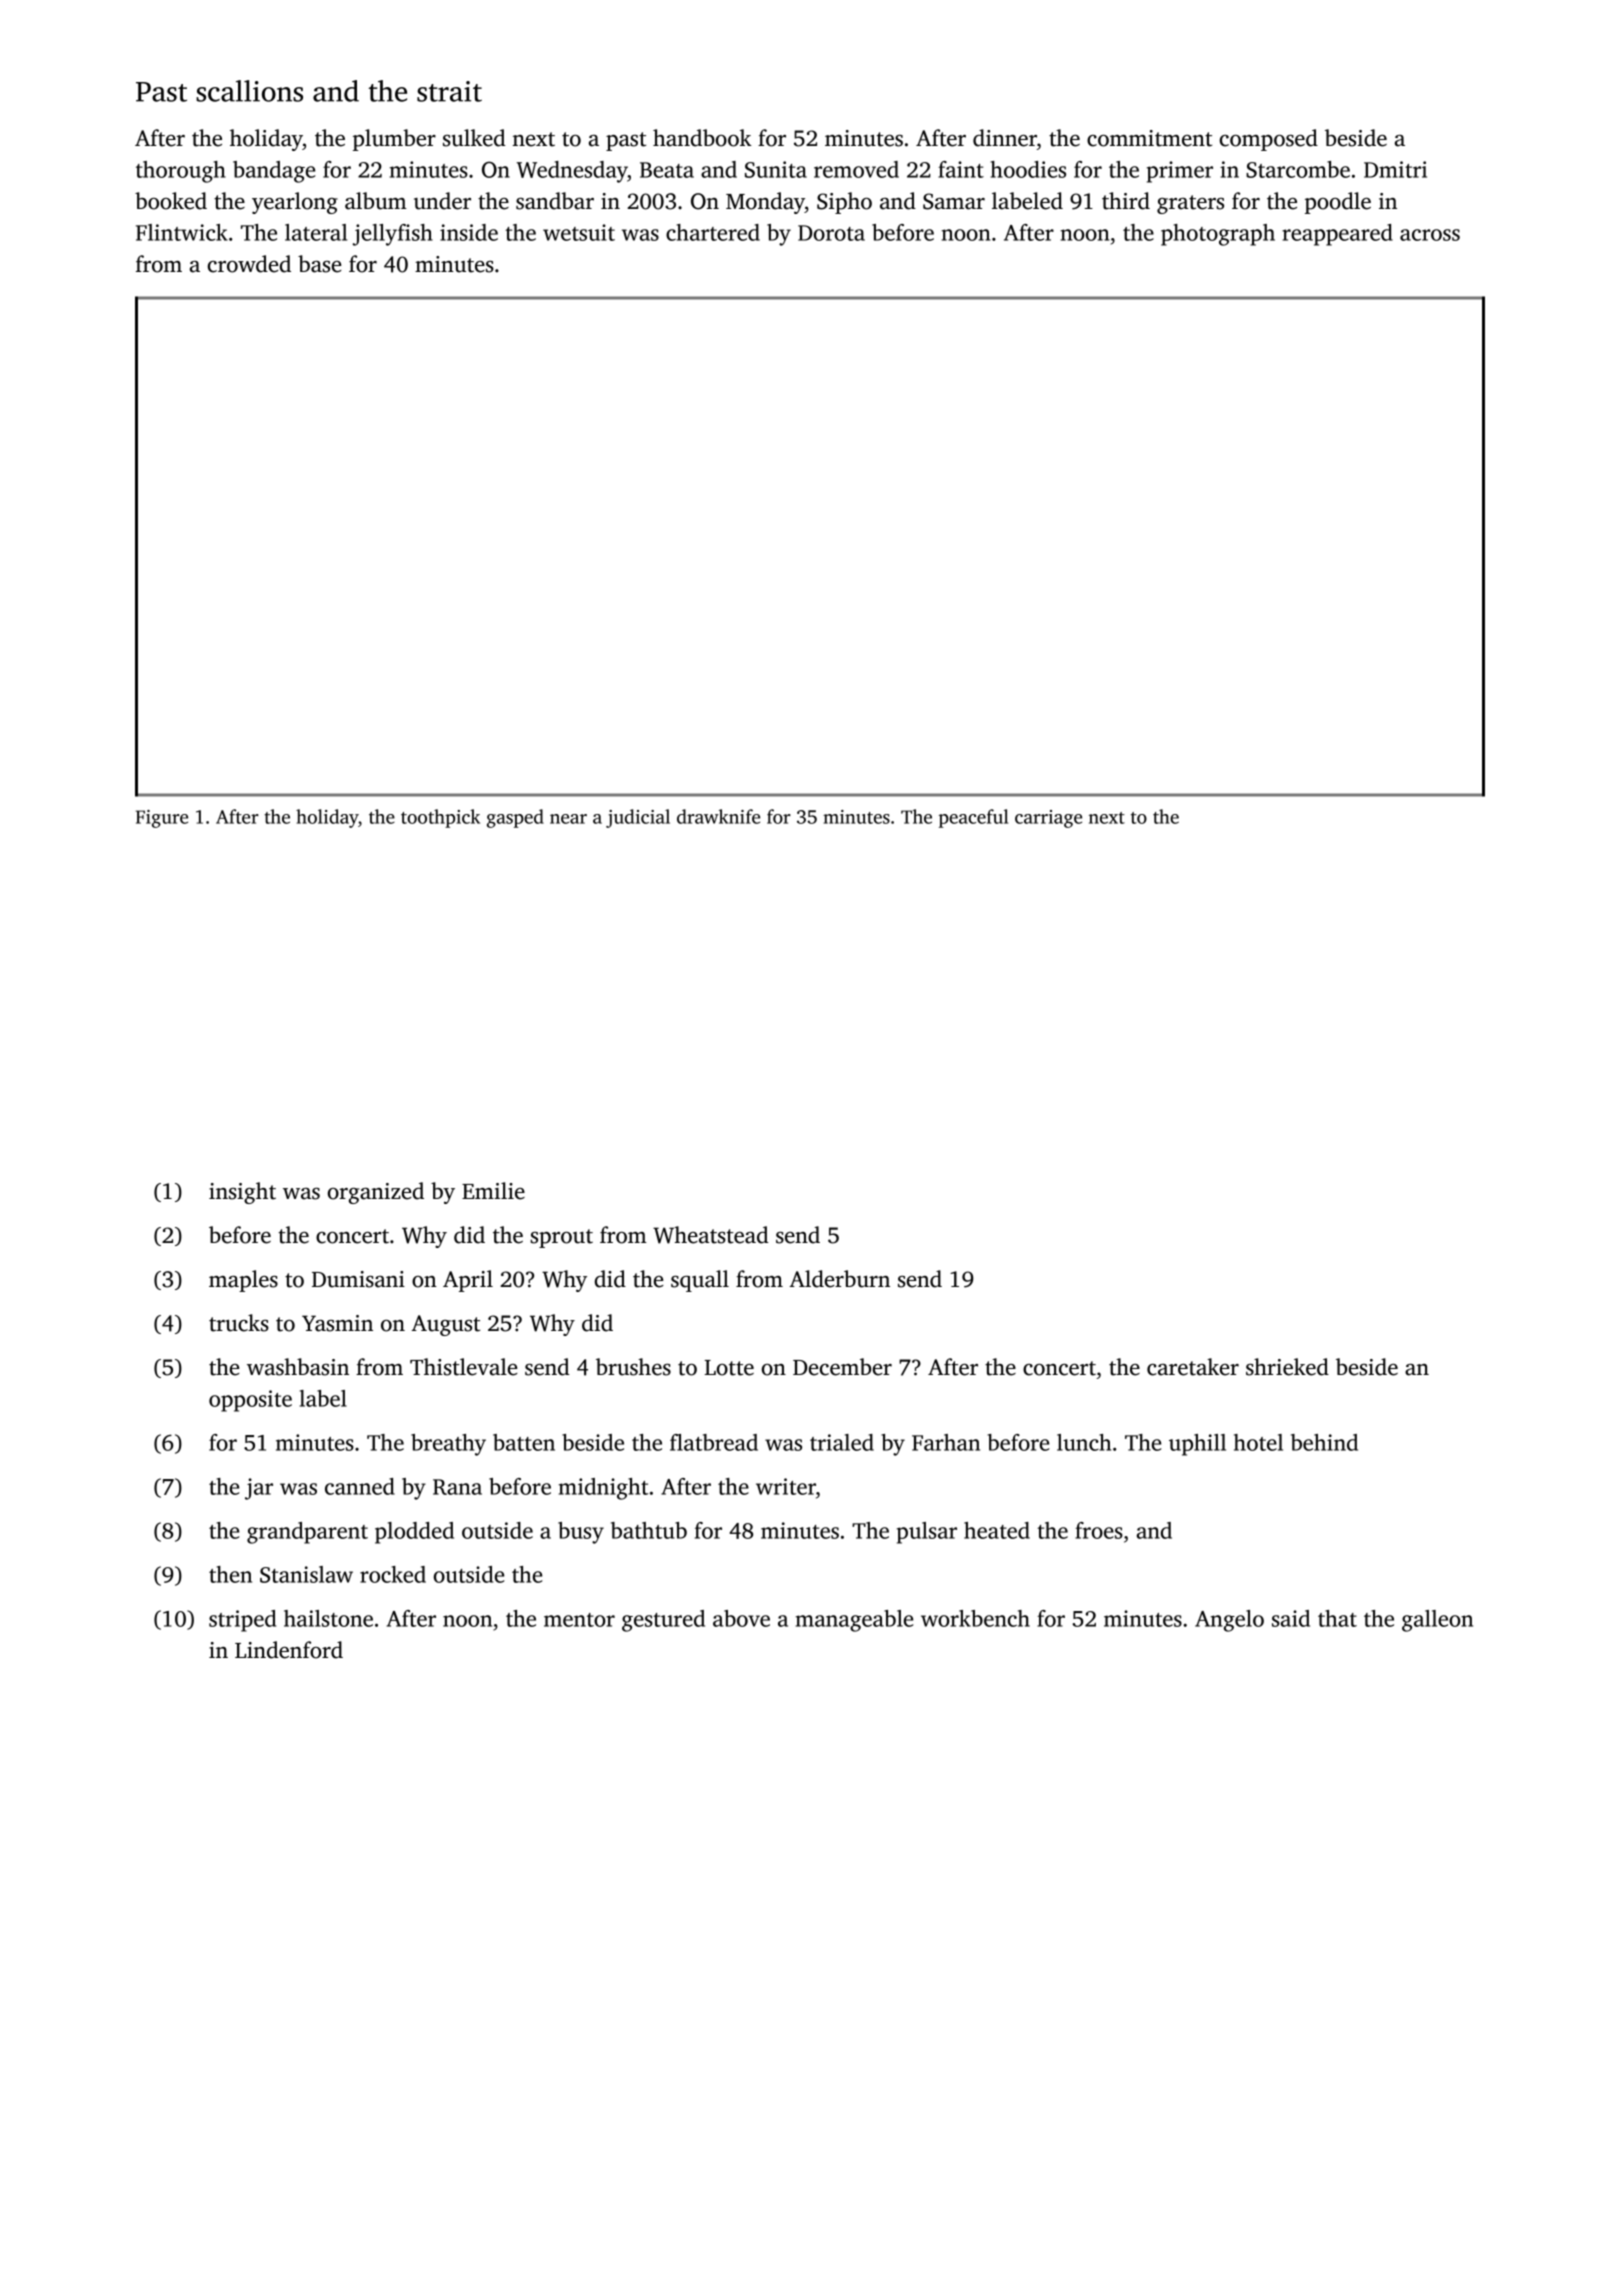  What do you see at coordinates (1048, 819) in the screenshot?
I see `carriage` at bounding box center [1048, 819].
